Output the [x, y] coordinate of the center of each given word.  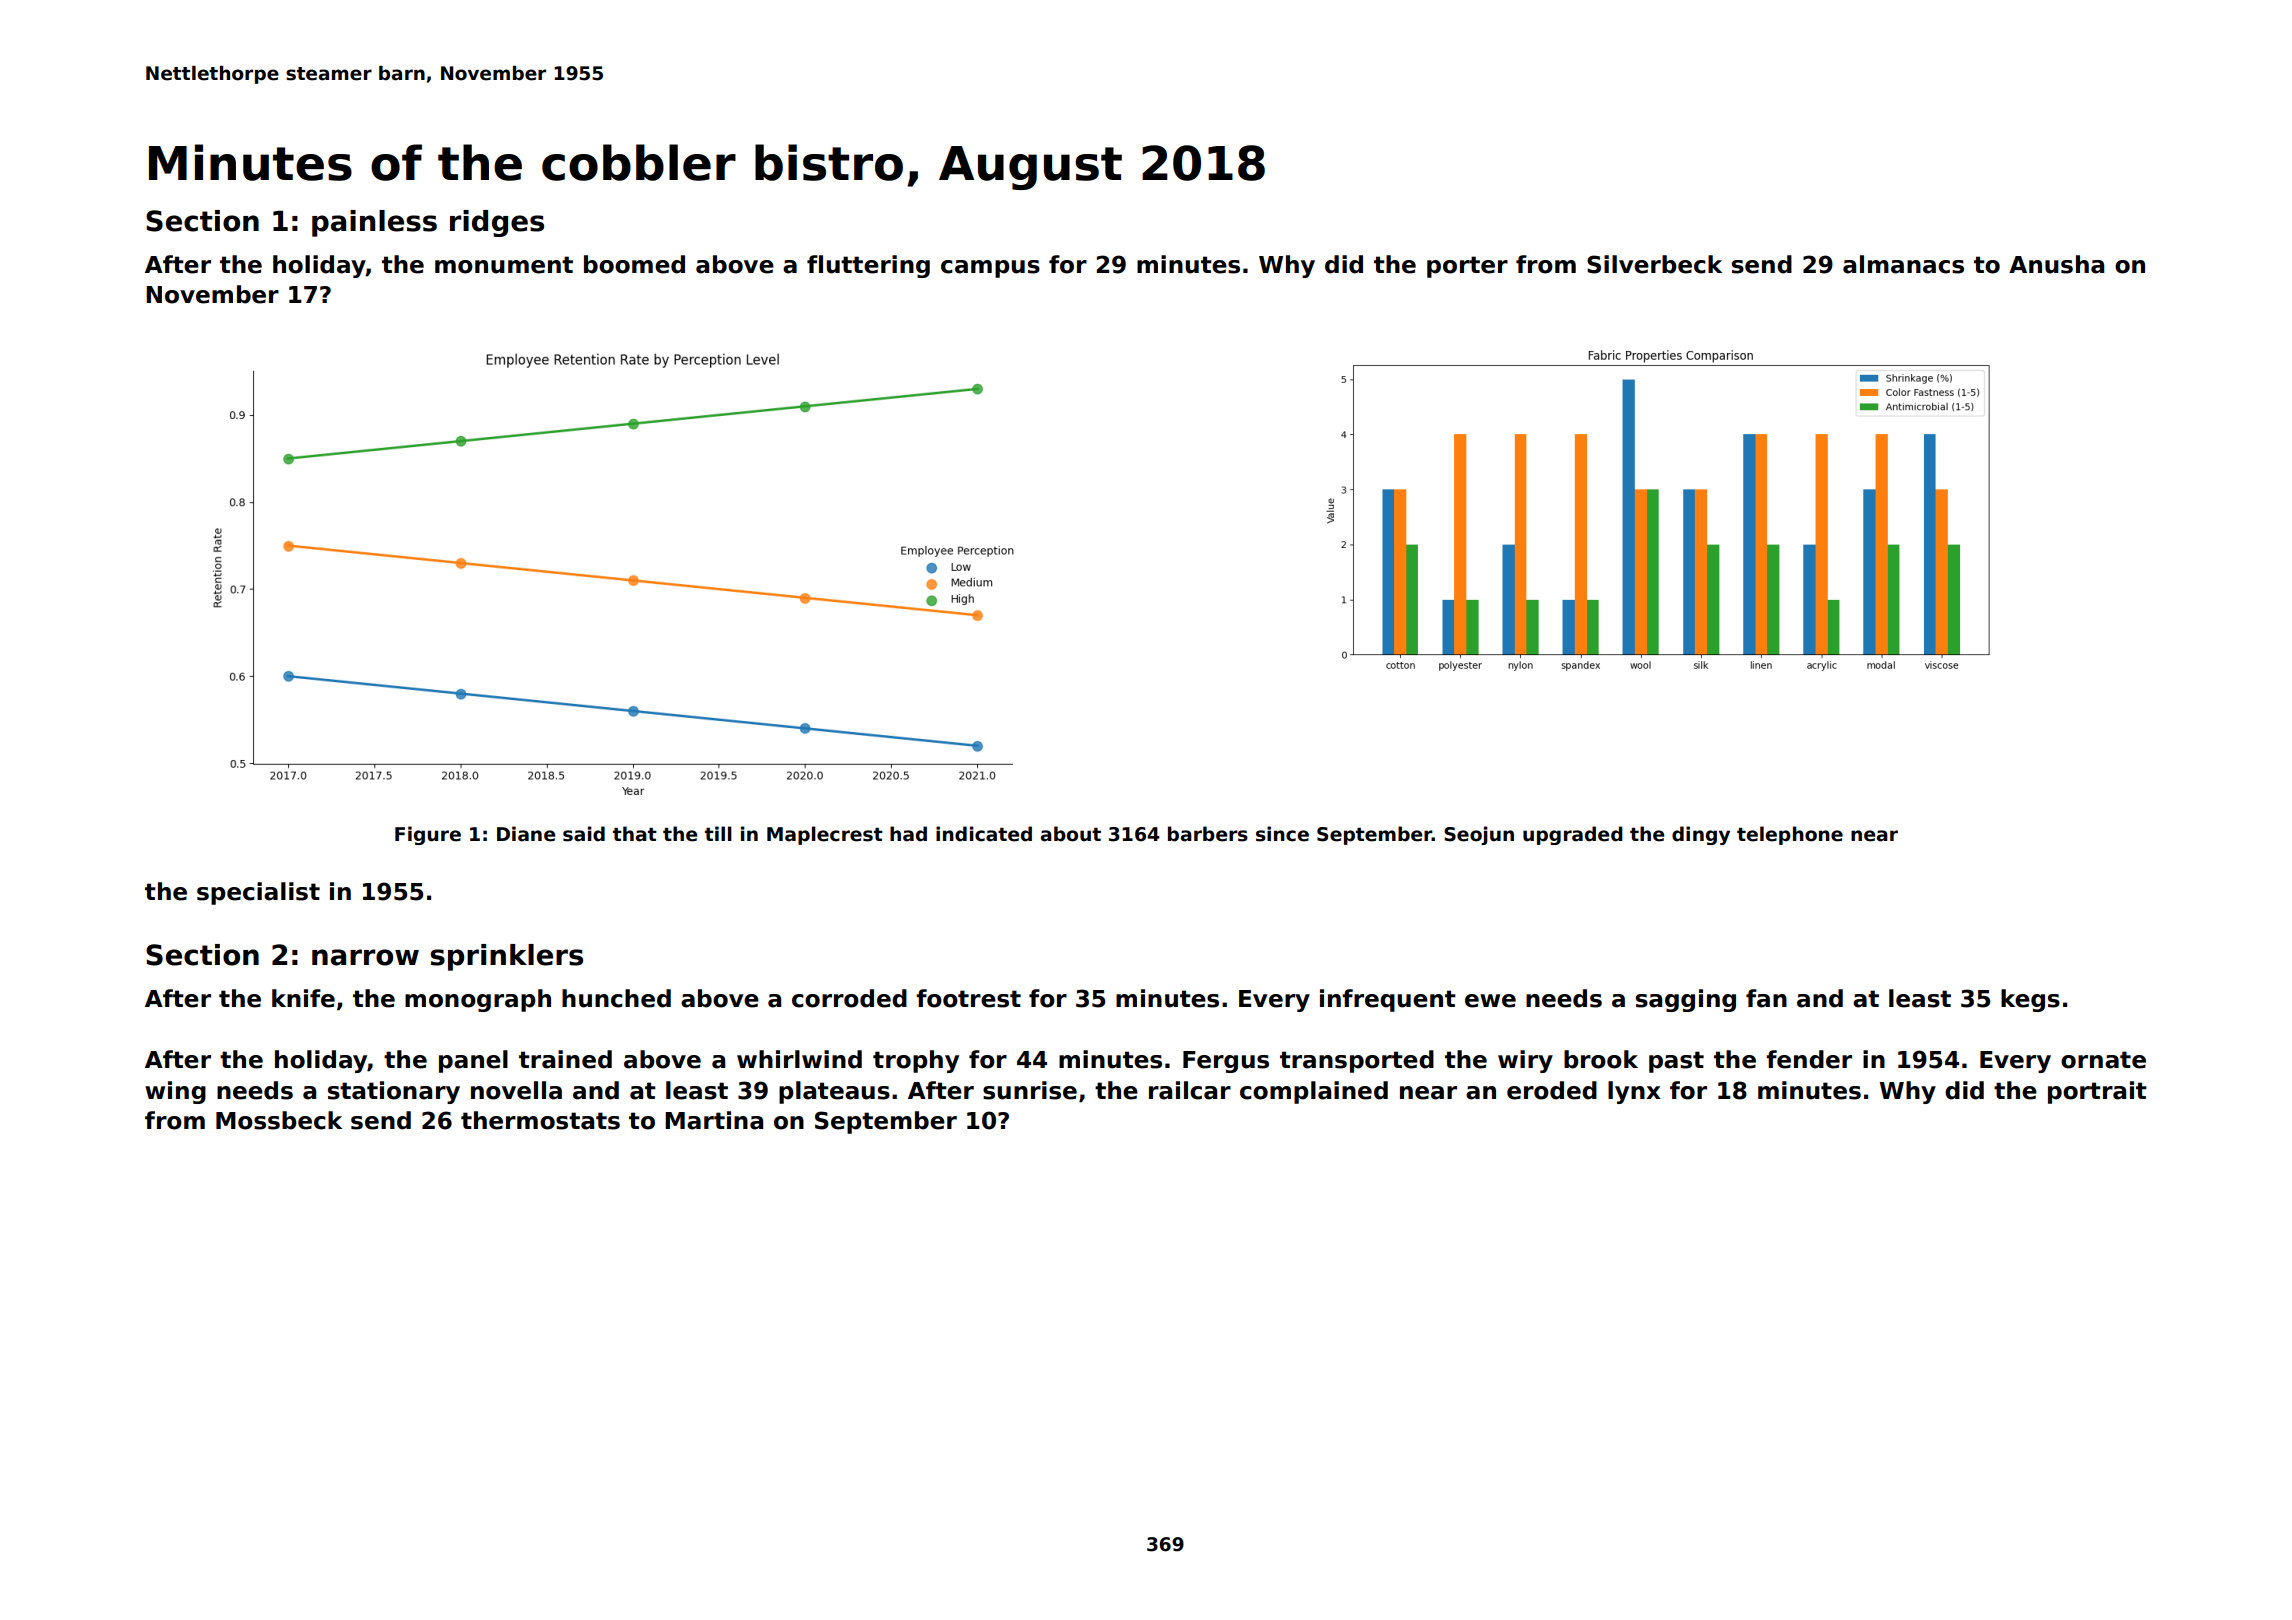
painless [374, 223]
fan [1766, 998]
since [1282, 834]
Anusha [2056, 264]
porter [1467, 267]
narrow [365, 957]
